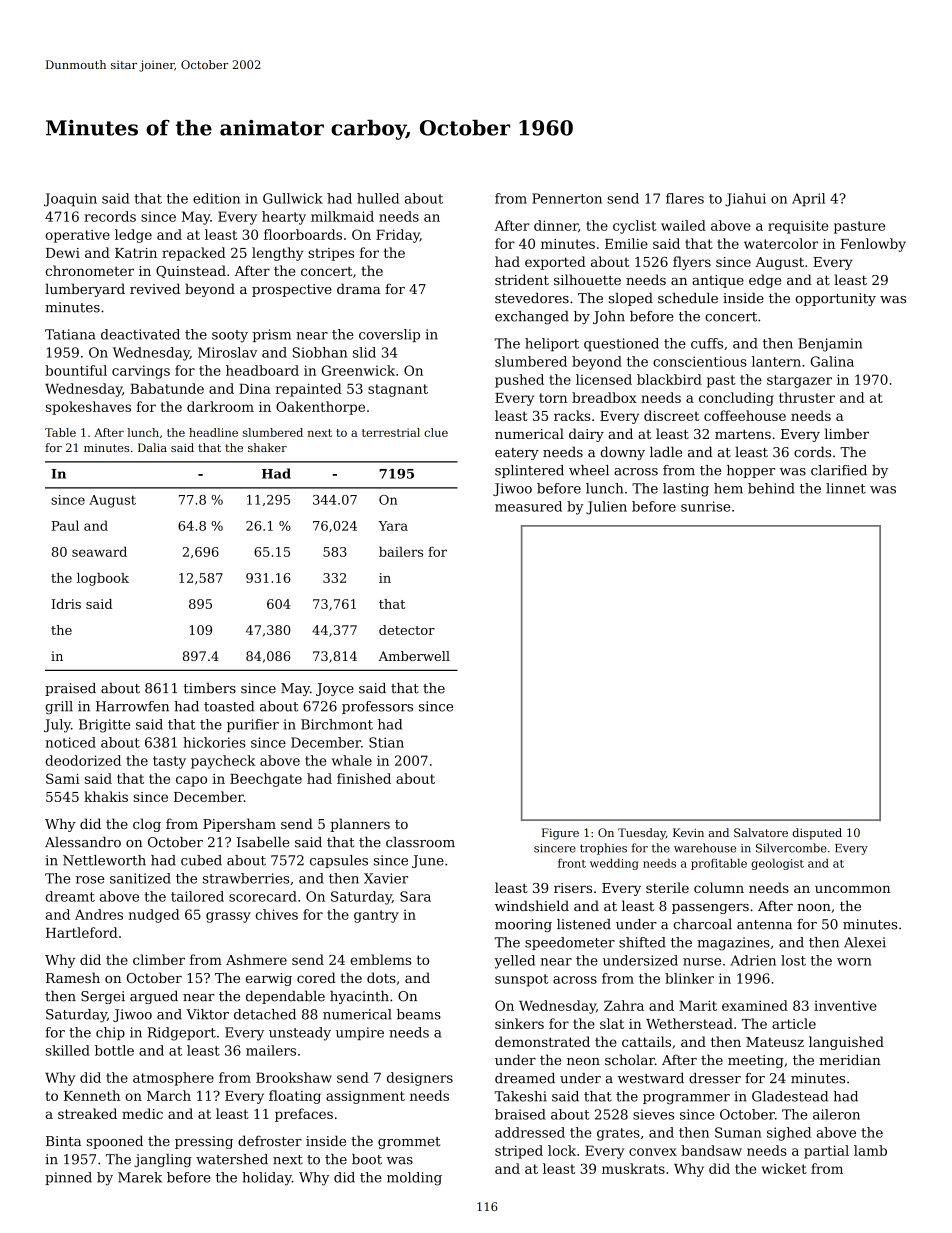  What do you see at coordinates (776, 361) in the page?
I see `lantern` at bounding box center [776, 361].
